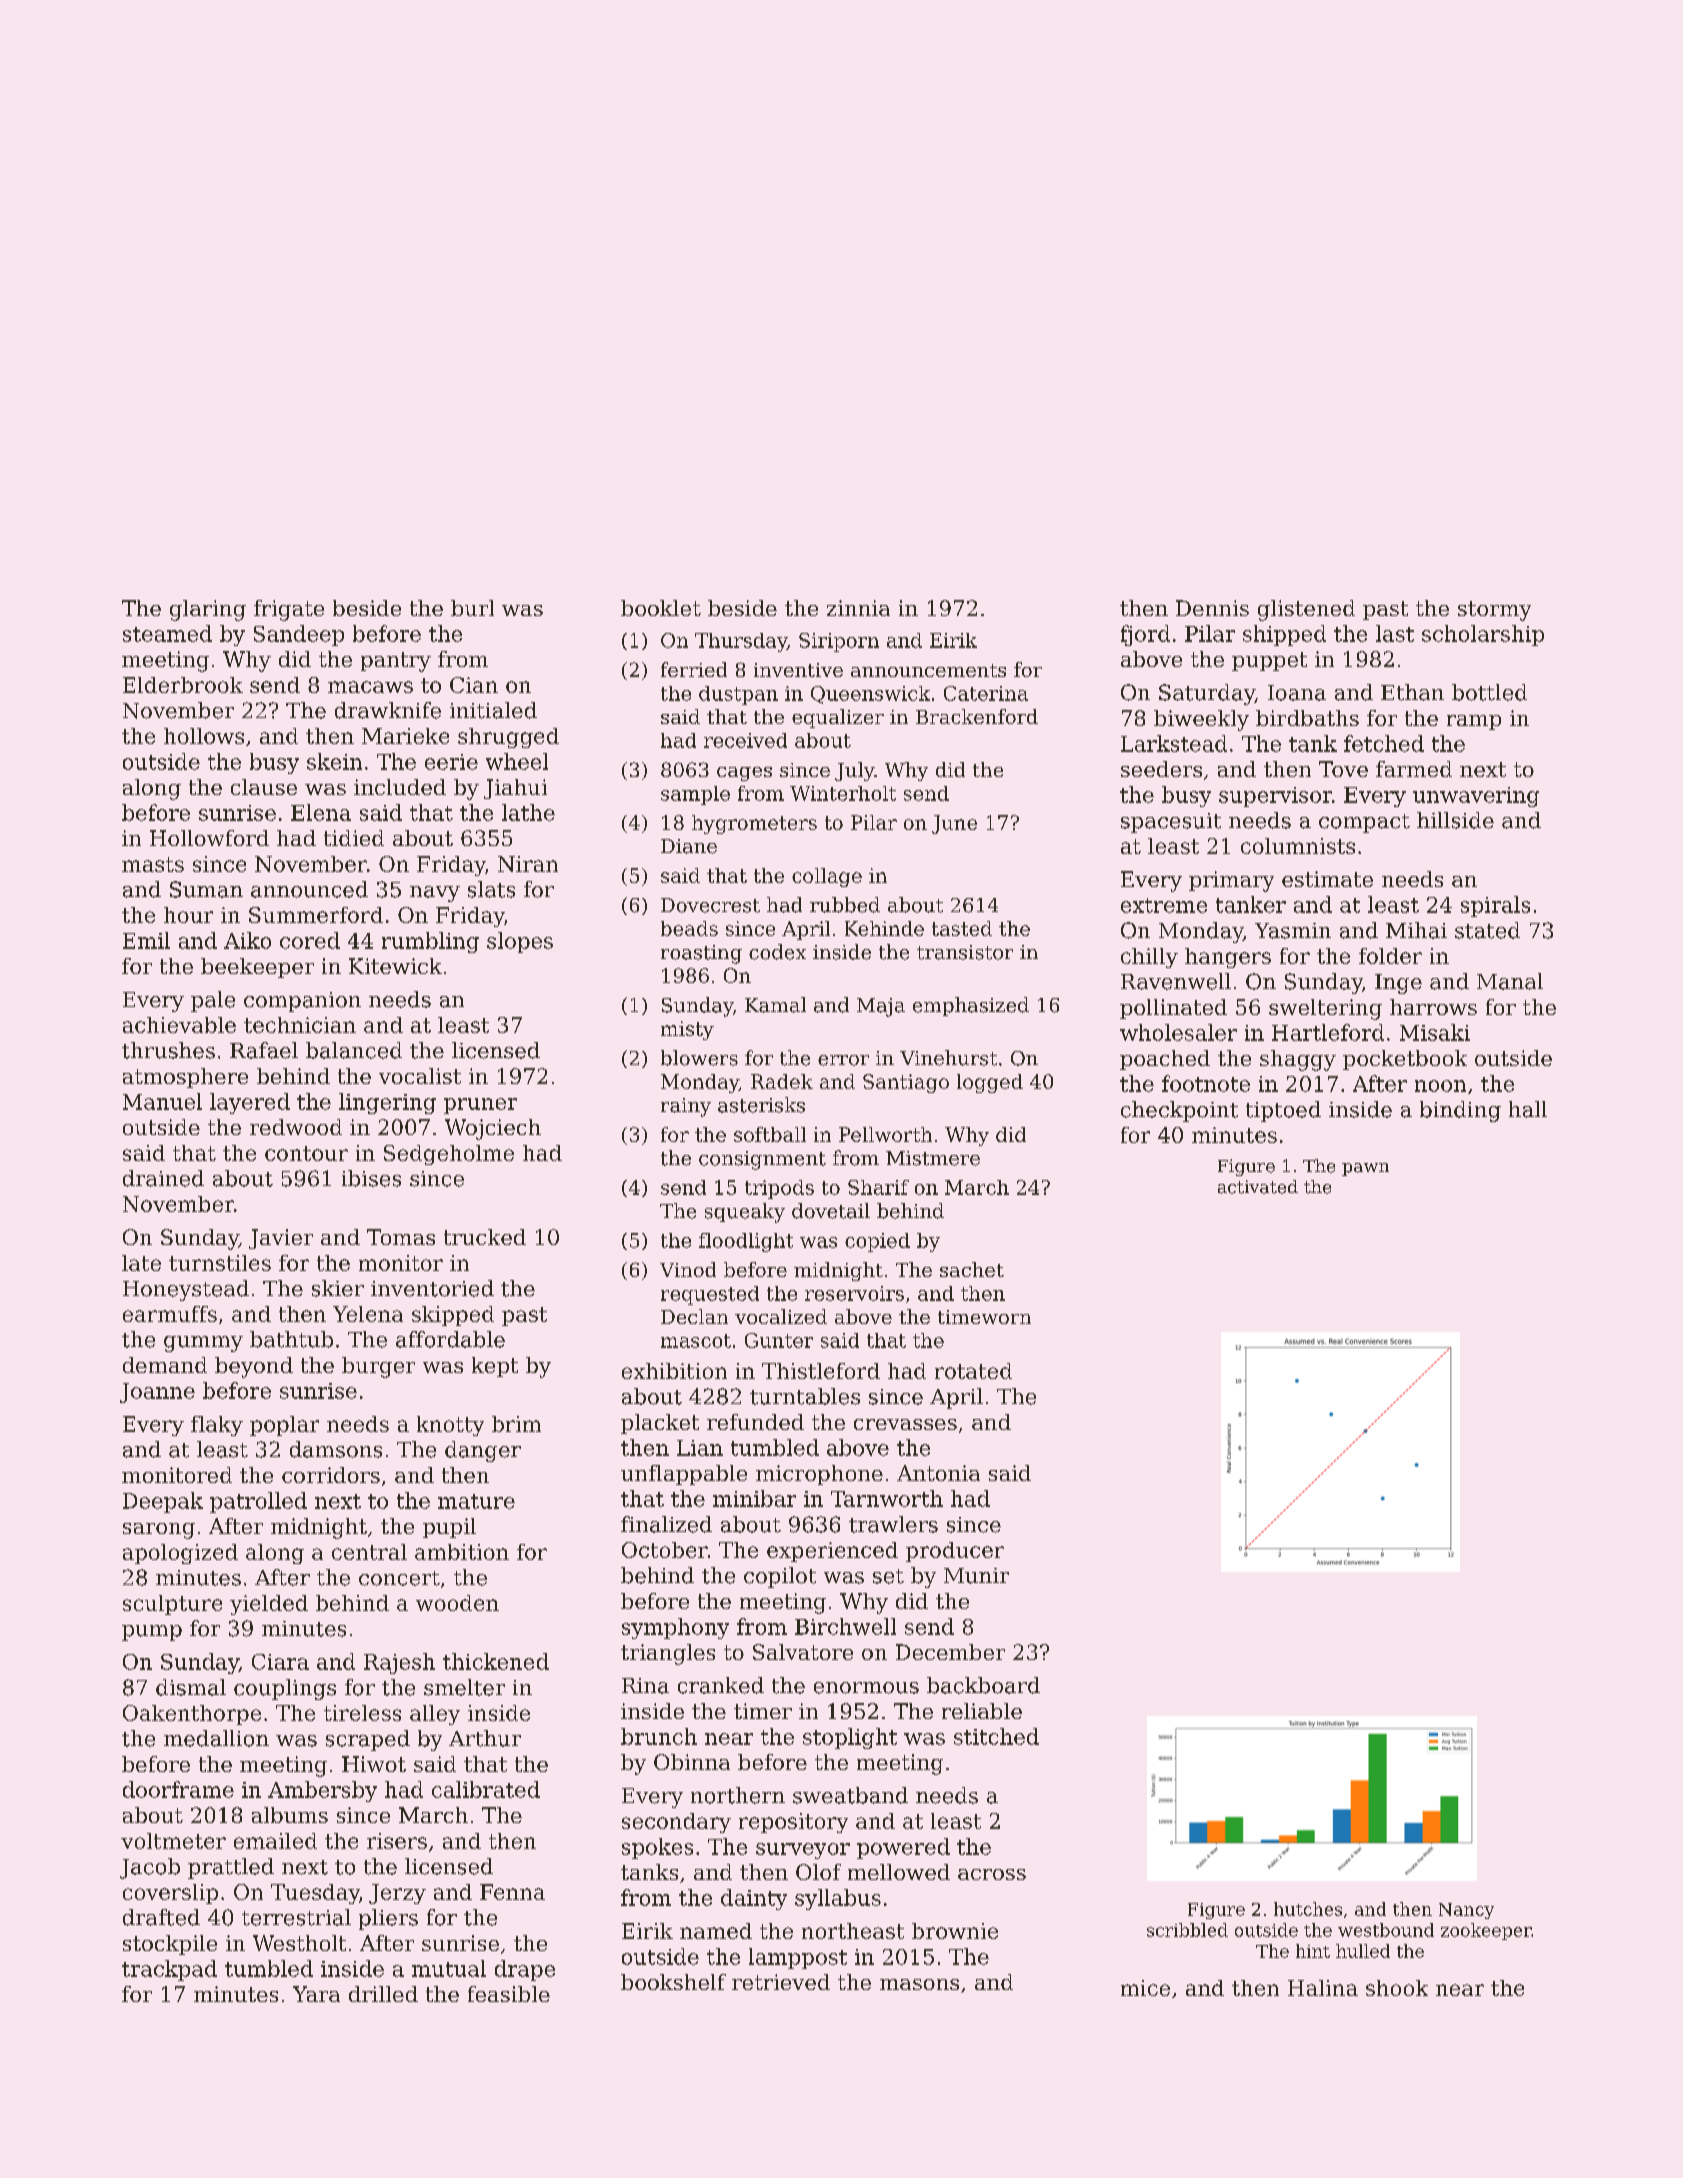 The width and height of the screenshot is (1683, 2178). What do you see at coordinates (858, 608) in the screenshot?
I see `zinnia` at bounding box center [858, 608].
